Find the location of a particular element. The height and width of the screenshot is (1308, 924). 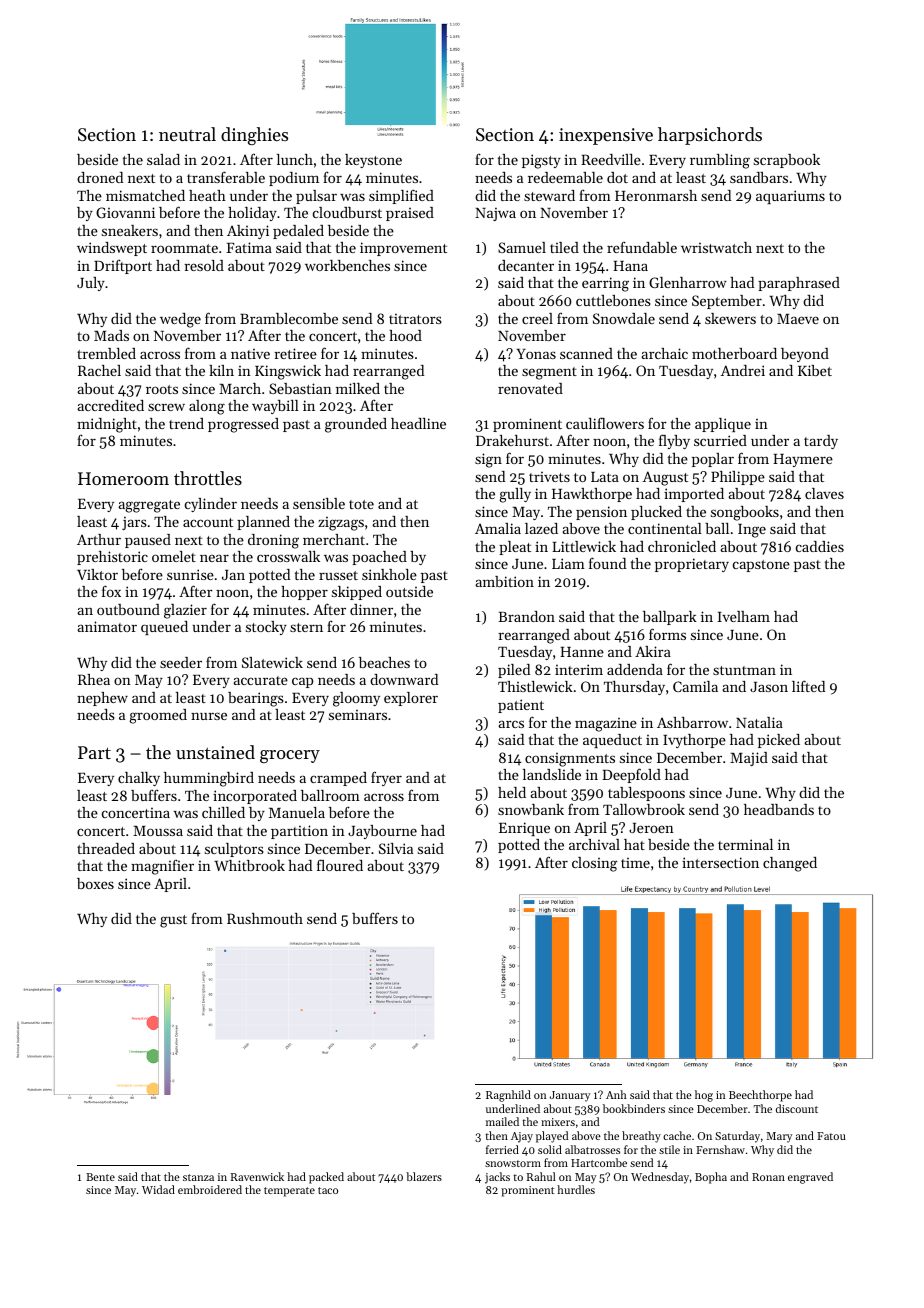

jacks is located at coordinates (497, 1178).
